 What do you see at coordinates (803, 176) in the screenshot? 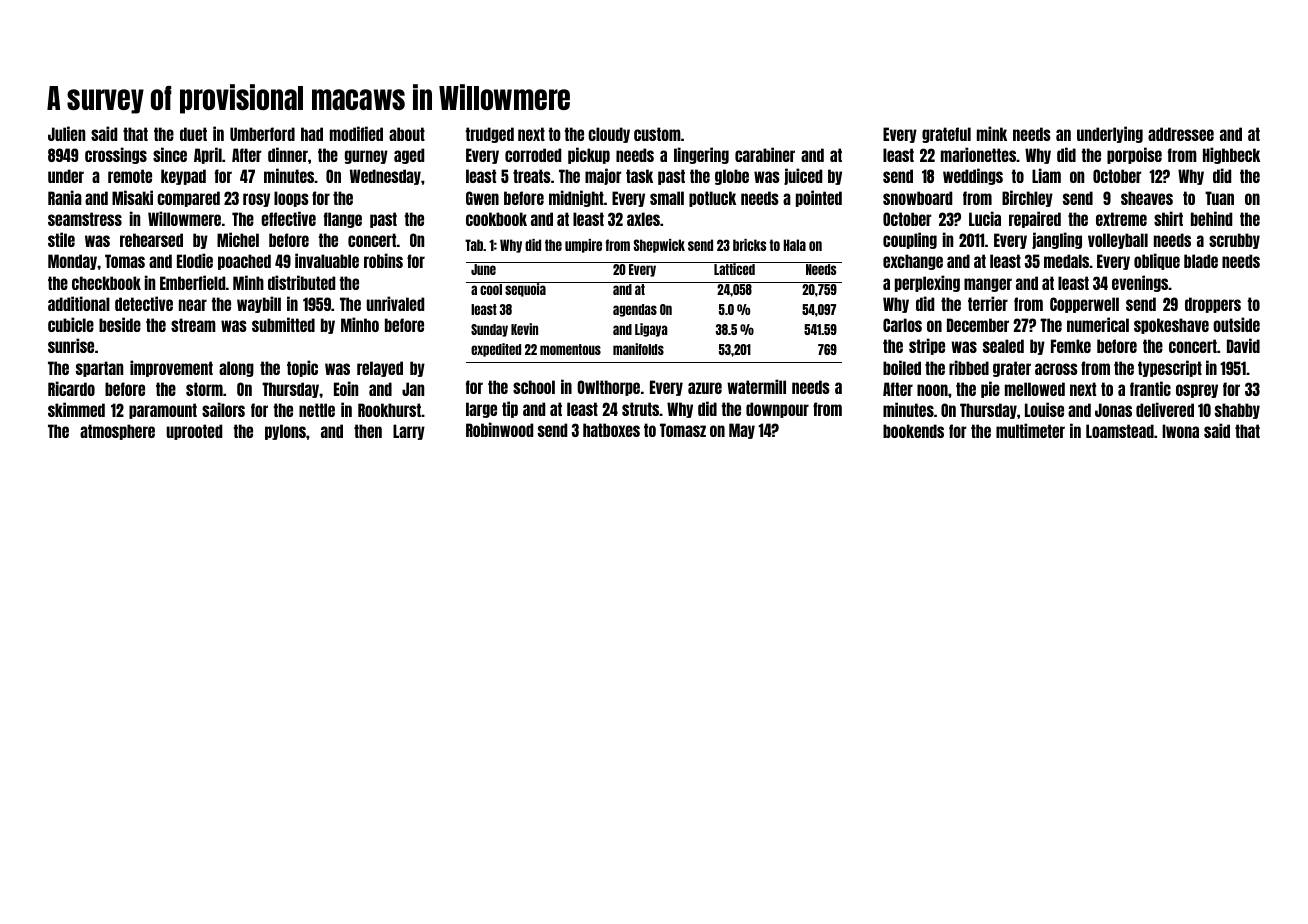
I see `juiced` at bounding box center [803, 176].
